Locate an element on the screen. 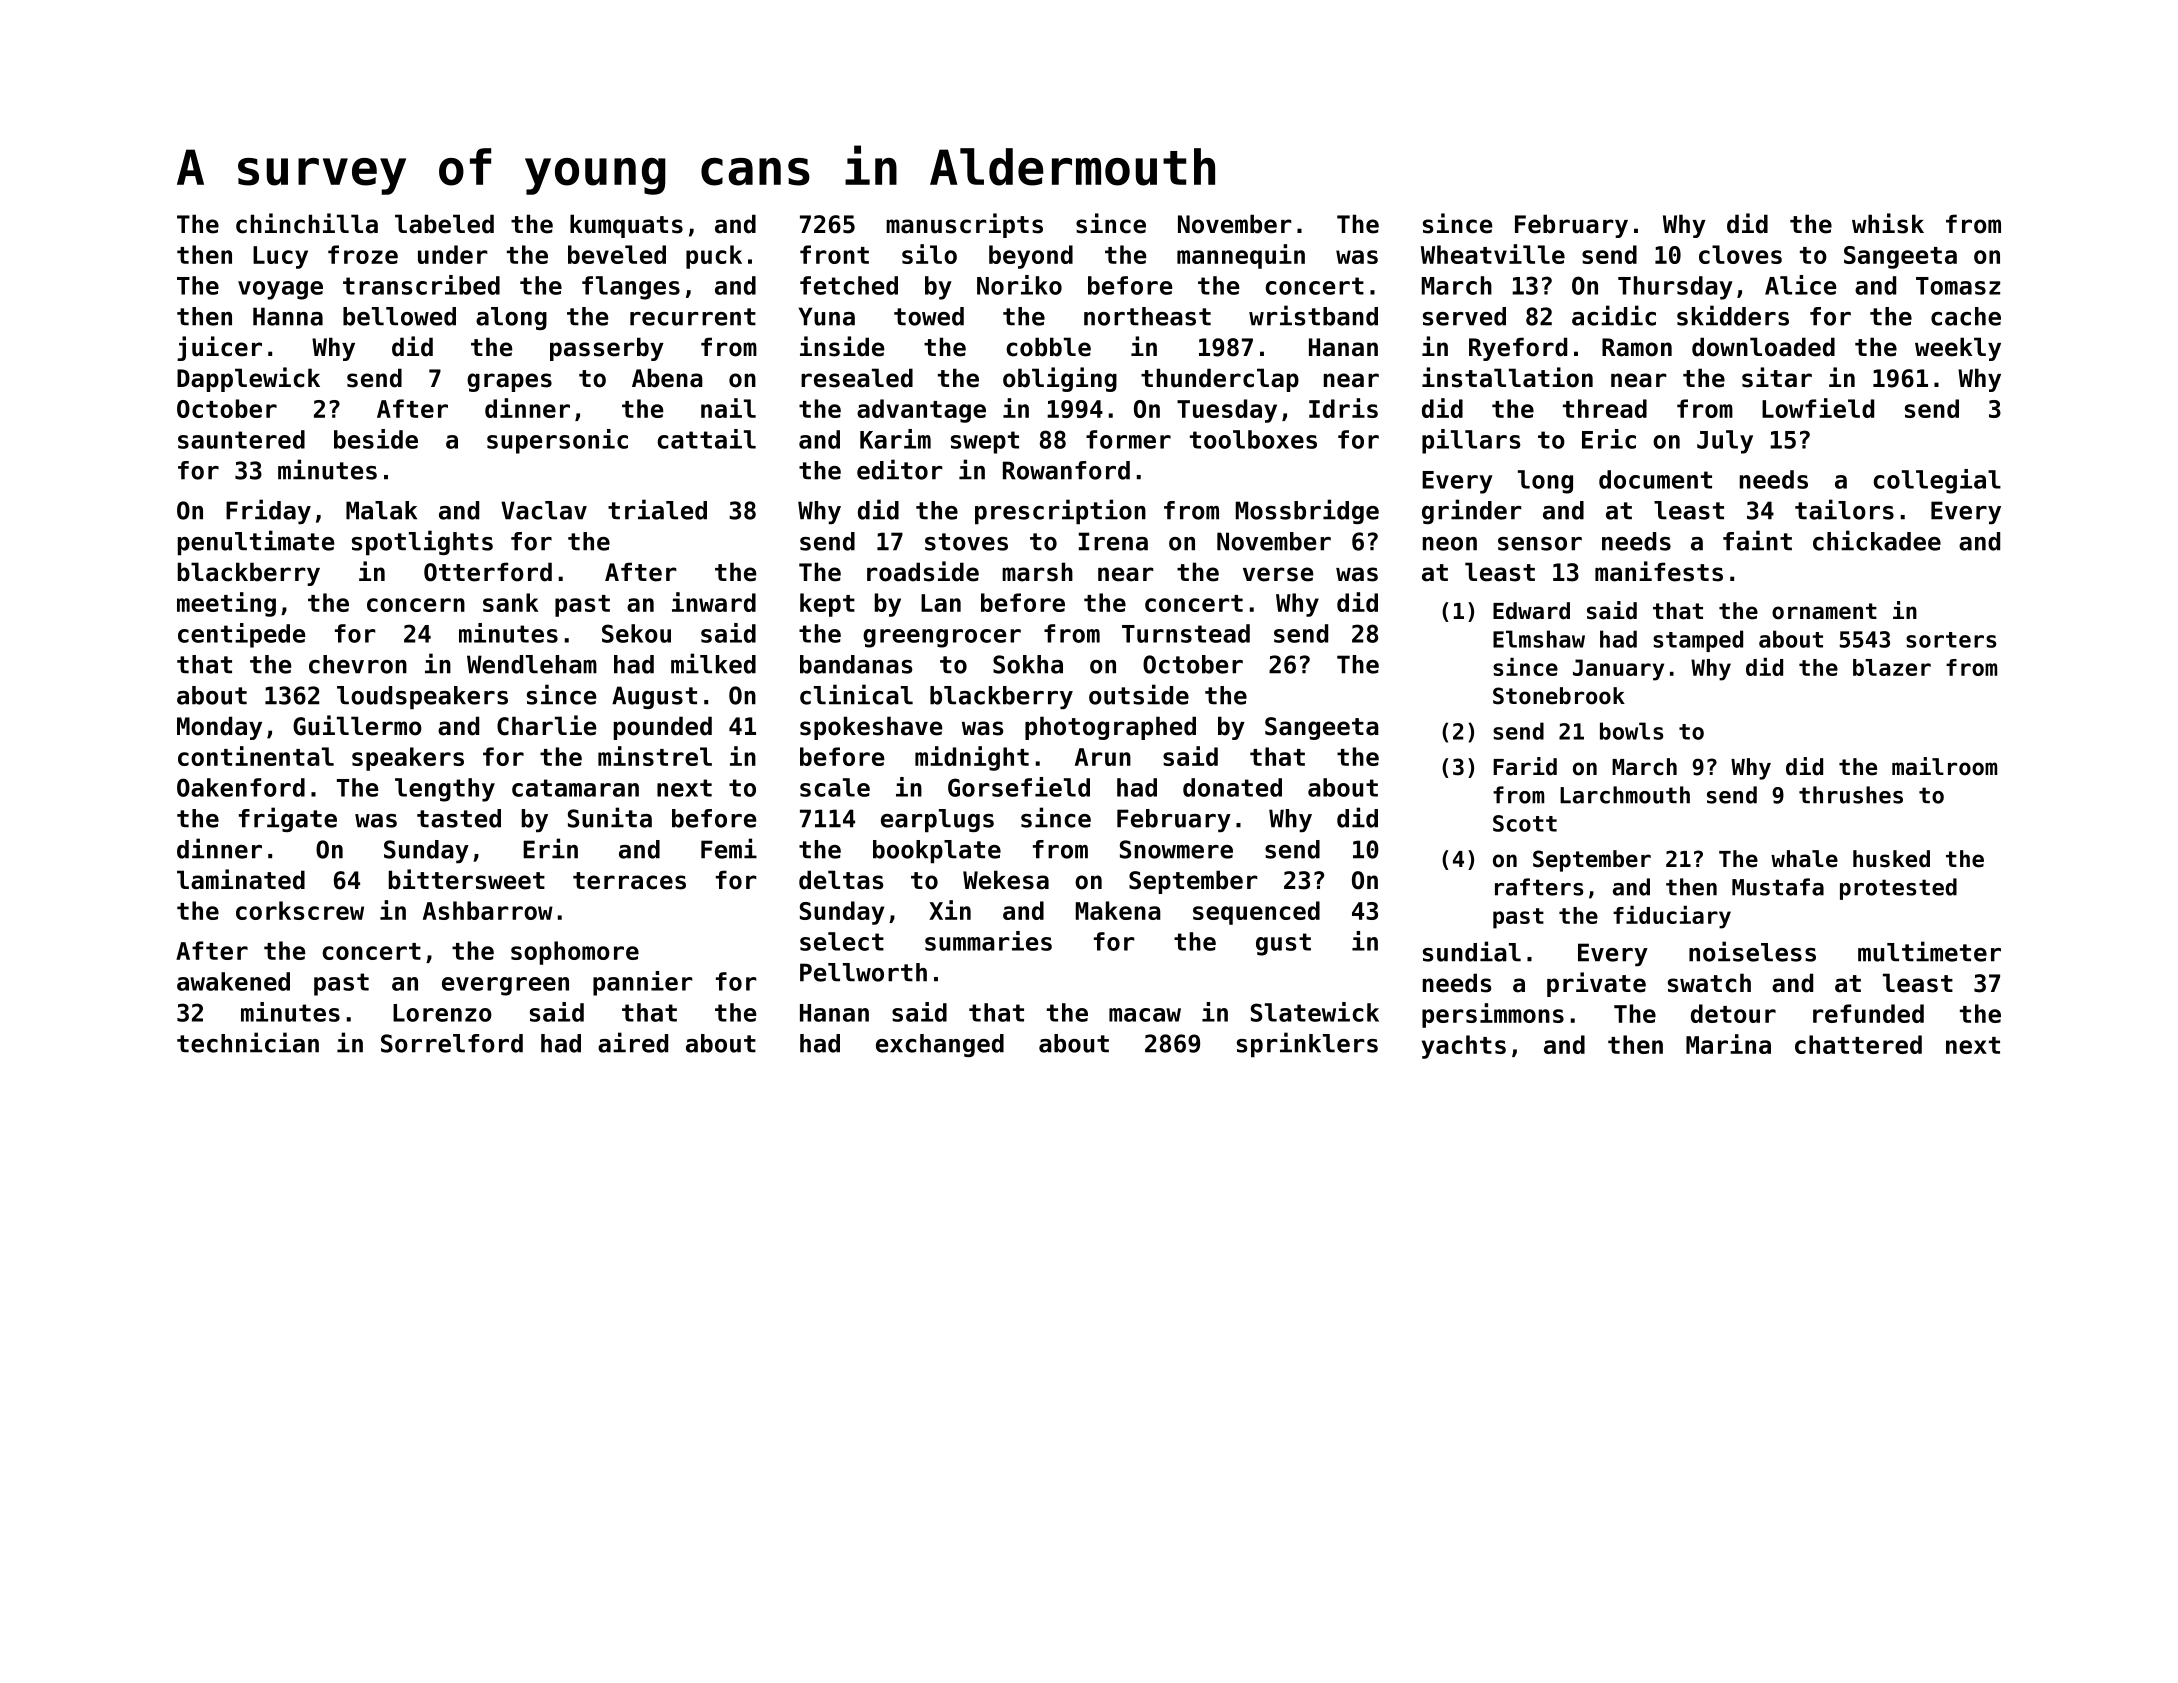  awakened is located at coordinates (233, 981).
